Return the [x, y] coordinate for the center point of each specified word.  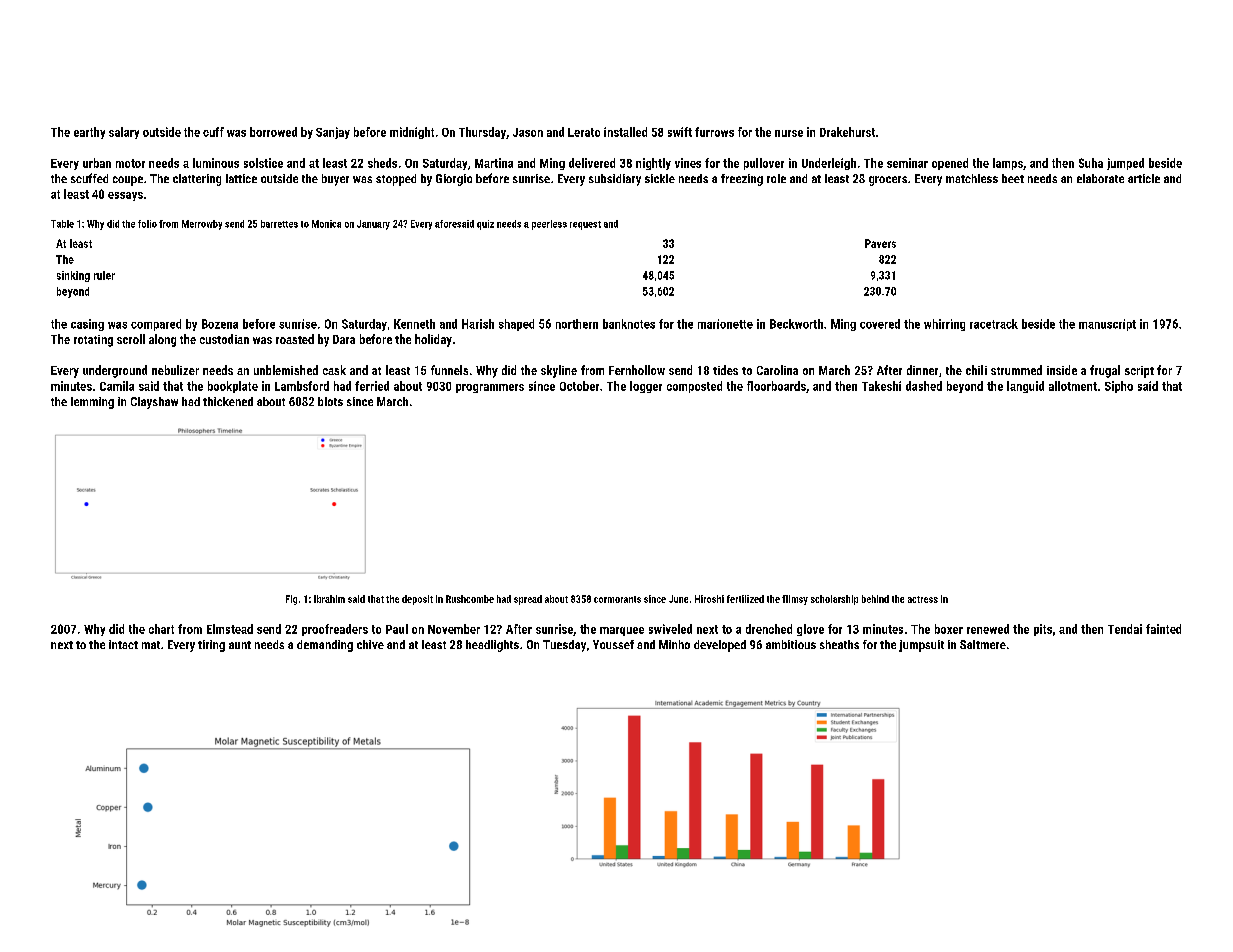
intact [123, 644]
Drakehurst [847, 132]
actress [923, 599]
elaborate [1100, 178]
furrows [714, 132]
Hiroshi [709, 599]
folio [147, 224]
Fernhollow [637, 370]
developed [720, 646]
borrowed [273, 132]
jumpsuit [921, 646]
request [585, 225]
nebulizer [175, 370]
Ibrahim [329, 599]
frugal [1105, 371]
